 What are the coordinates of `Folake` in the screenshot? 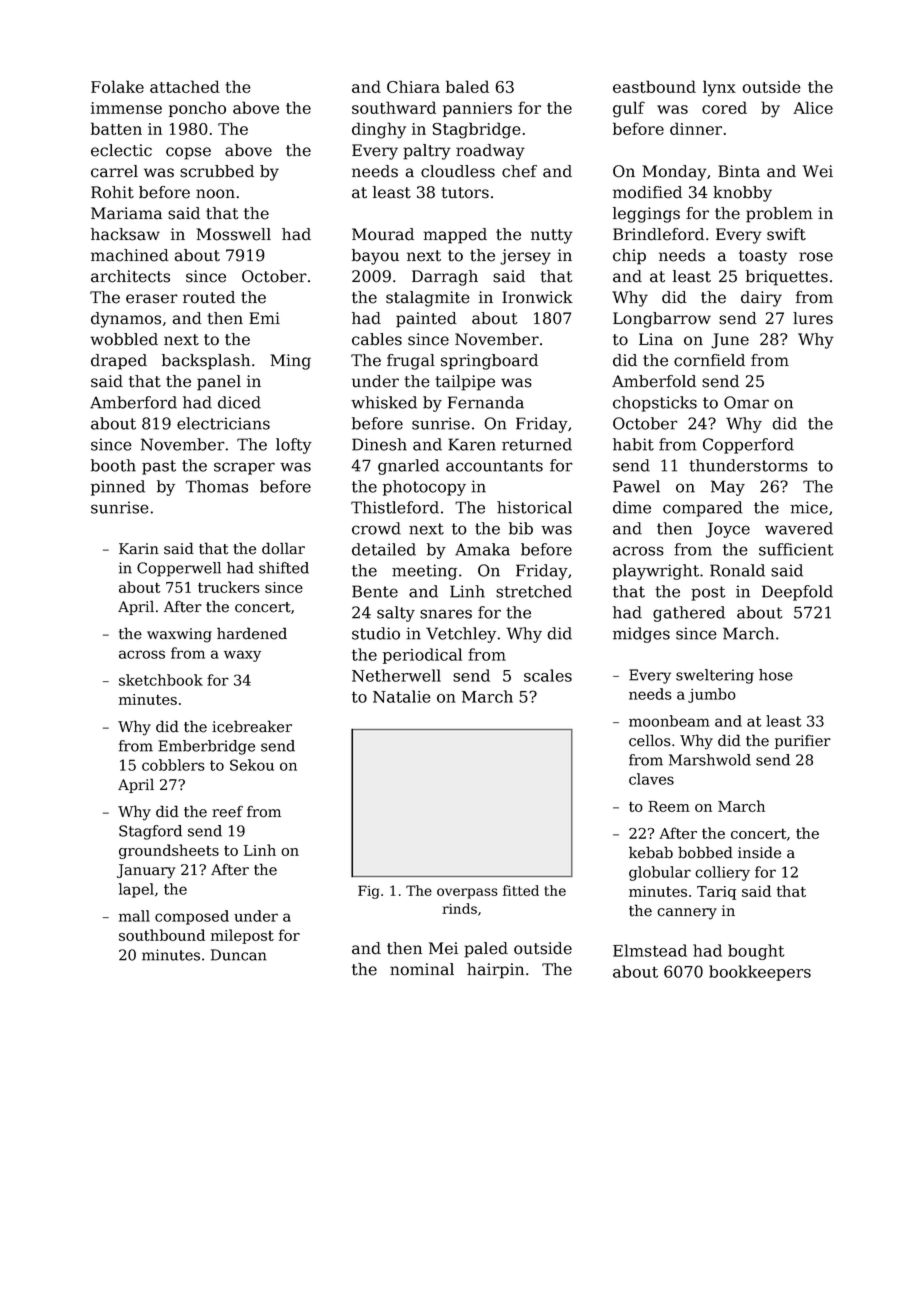 It's located at (117, 86).
